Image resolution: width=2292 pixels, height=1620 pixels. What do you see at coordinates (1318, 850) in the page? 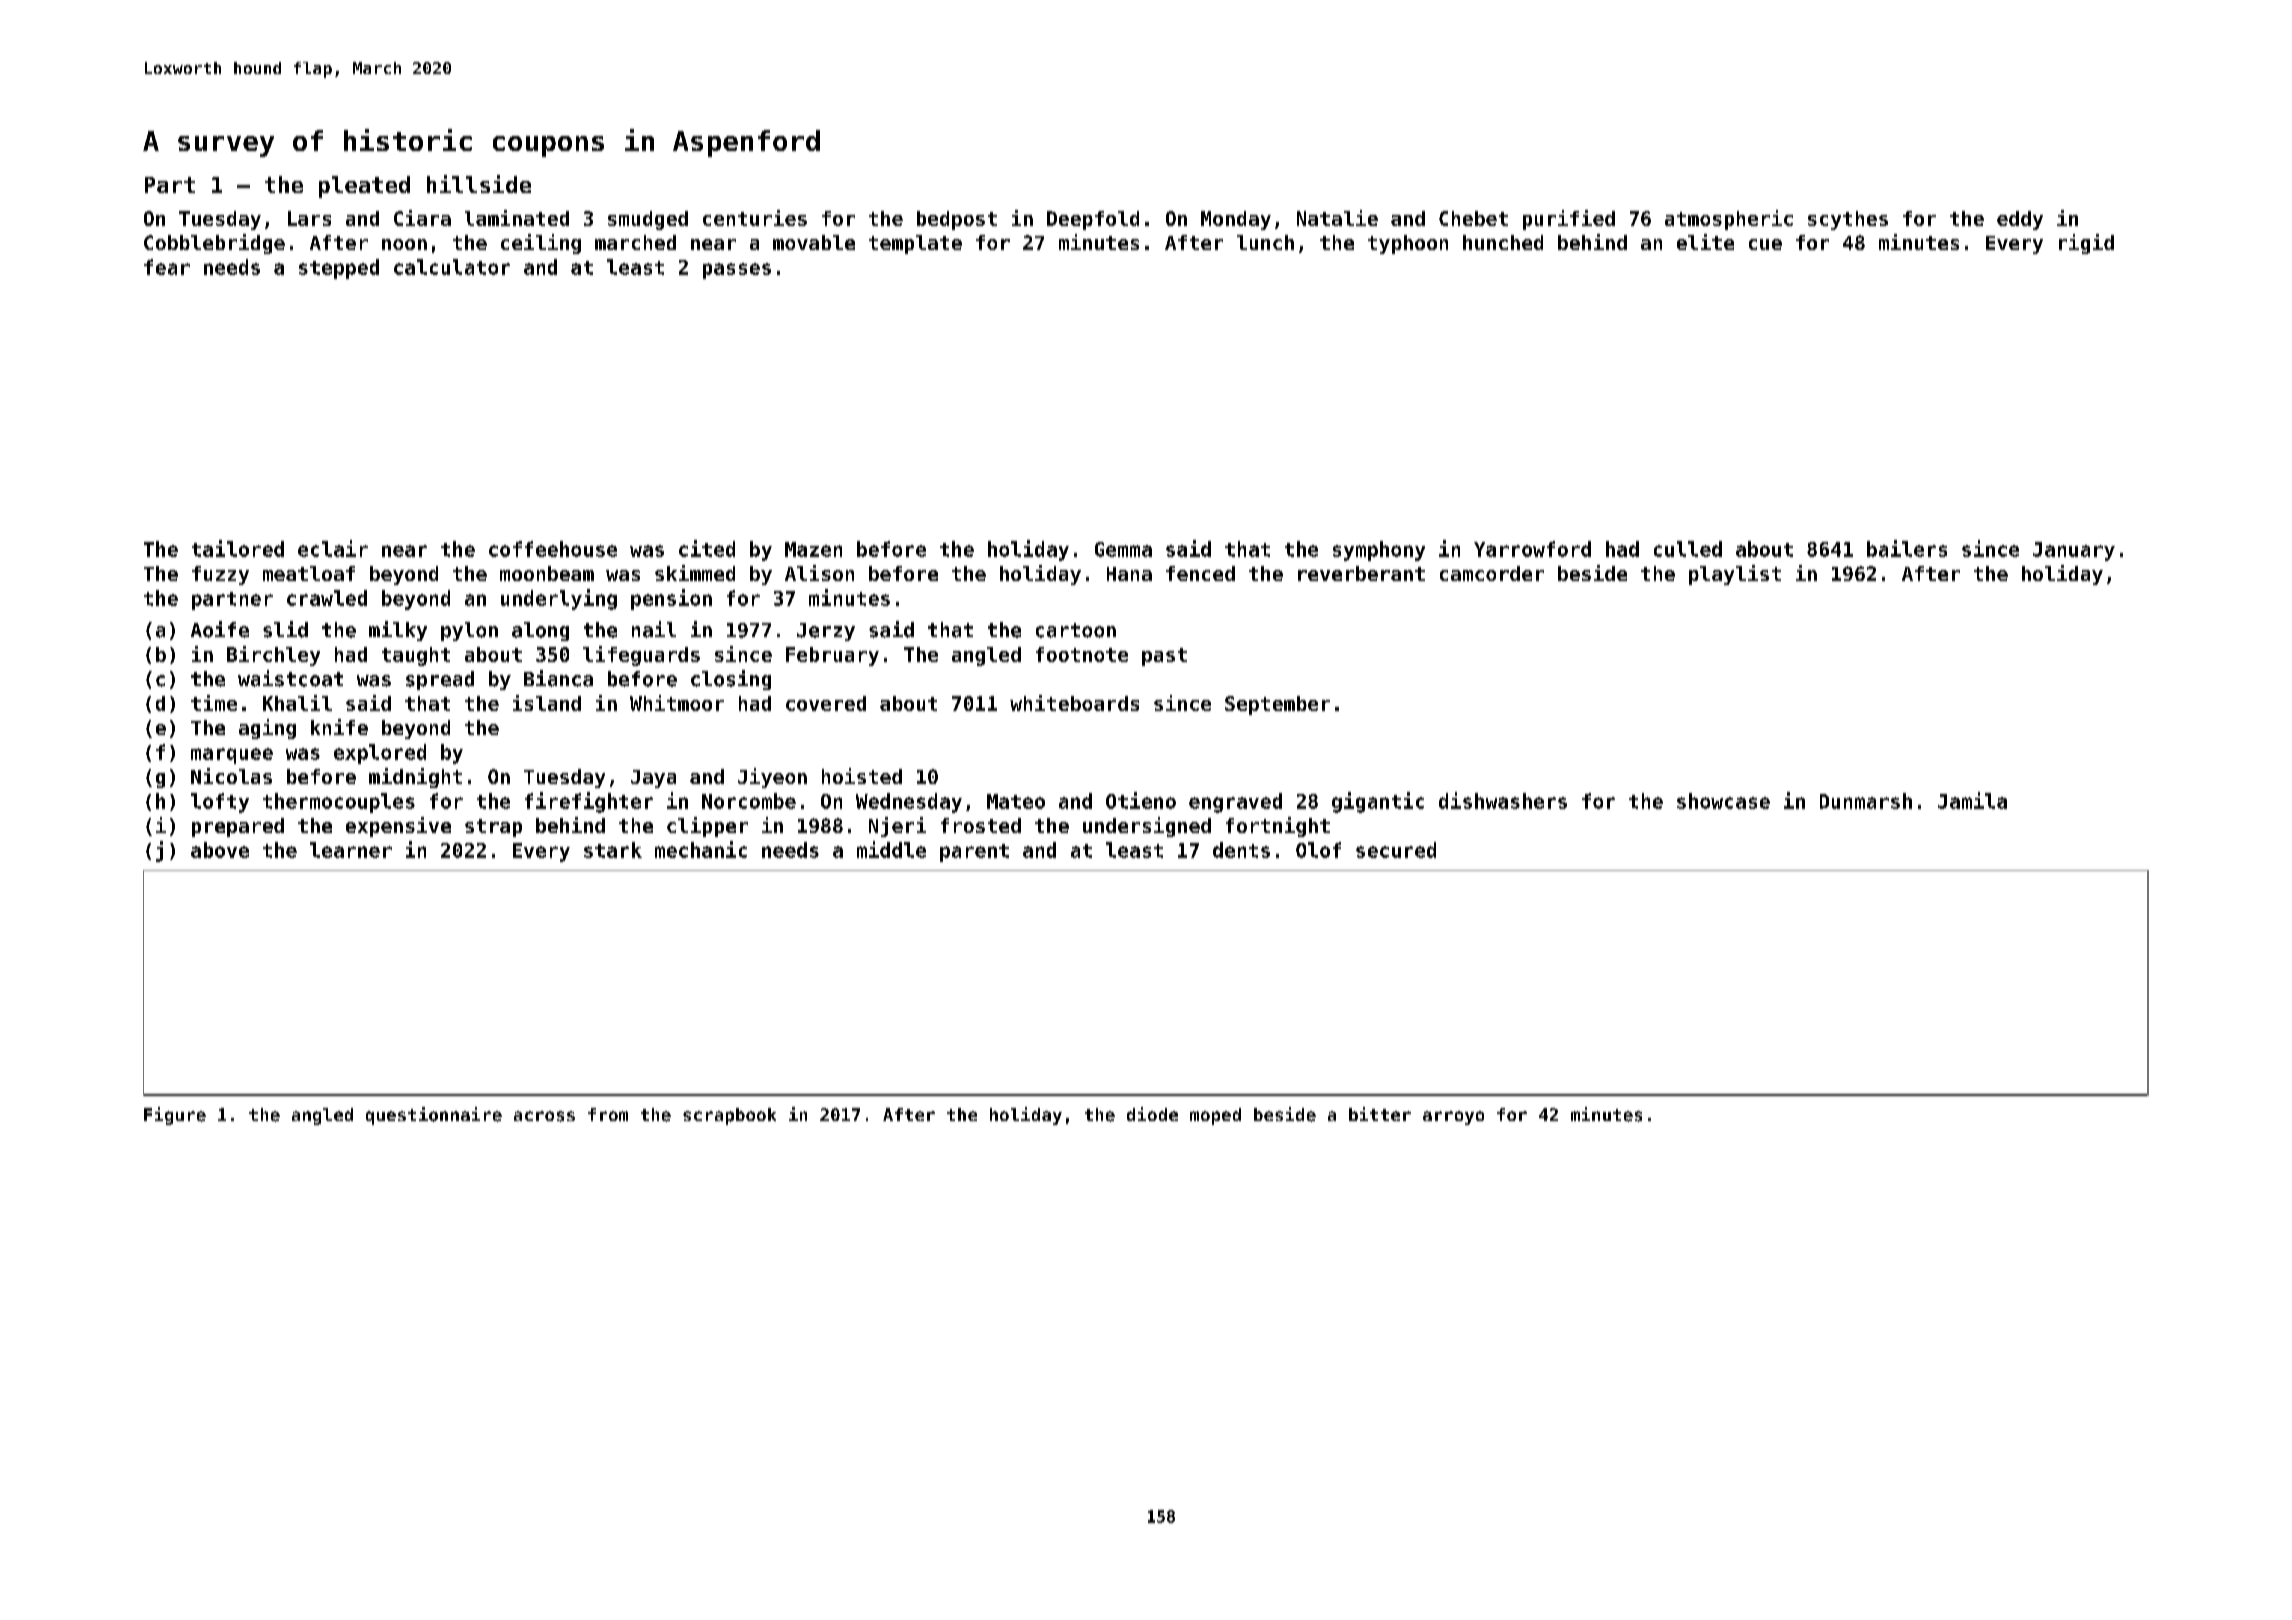
I see `Olof` at bounding box center [1318, 850].
